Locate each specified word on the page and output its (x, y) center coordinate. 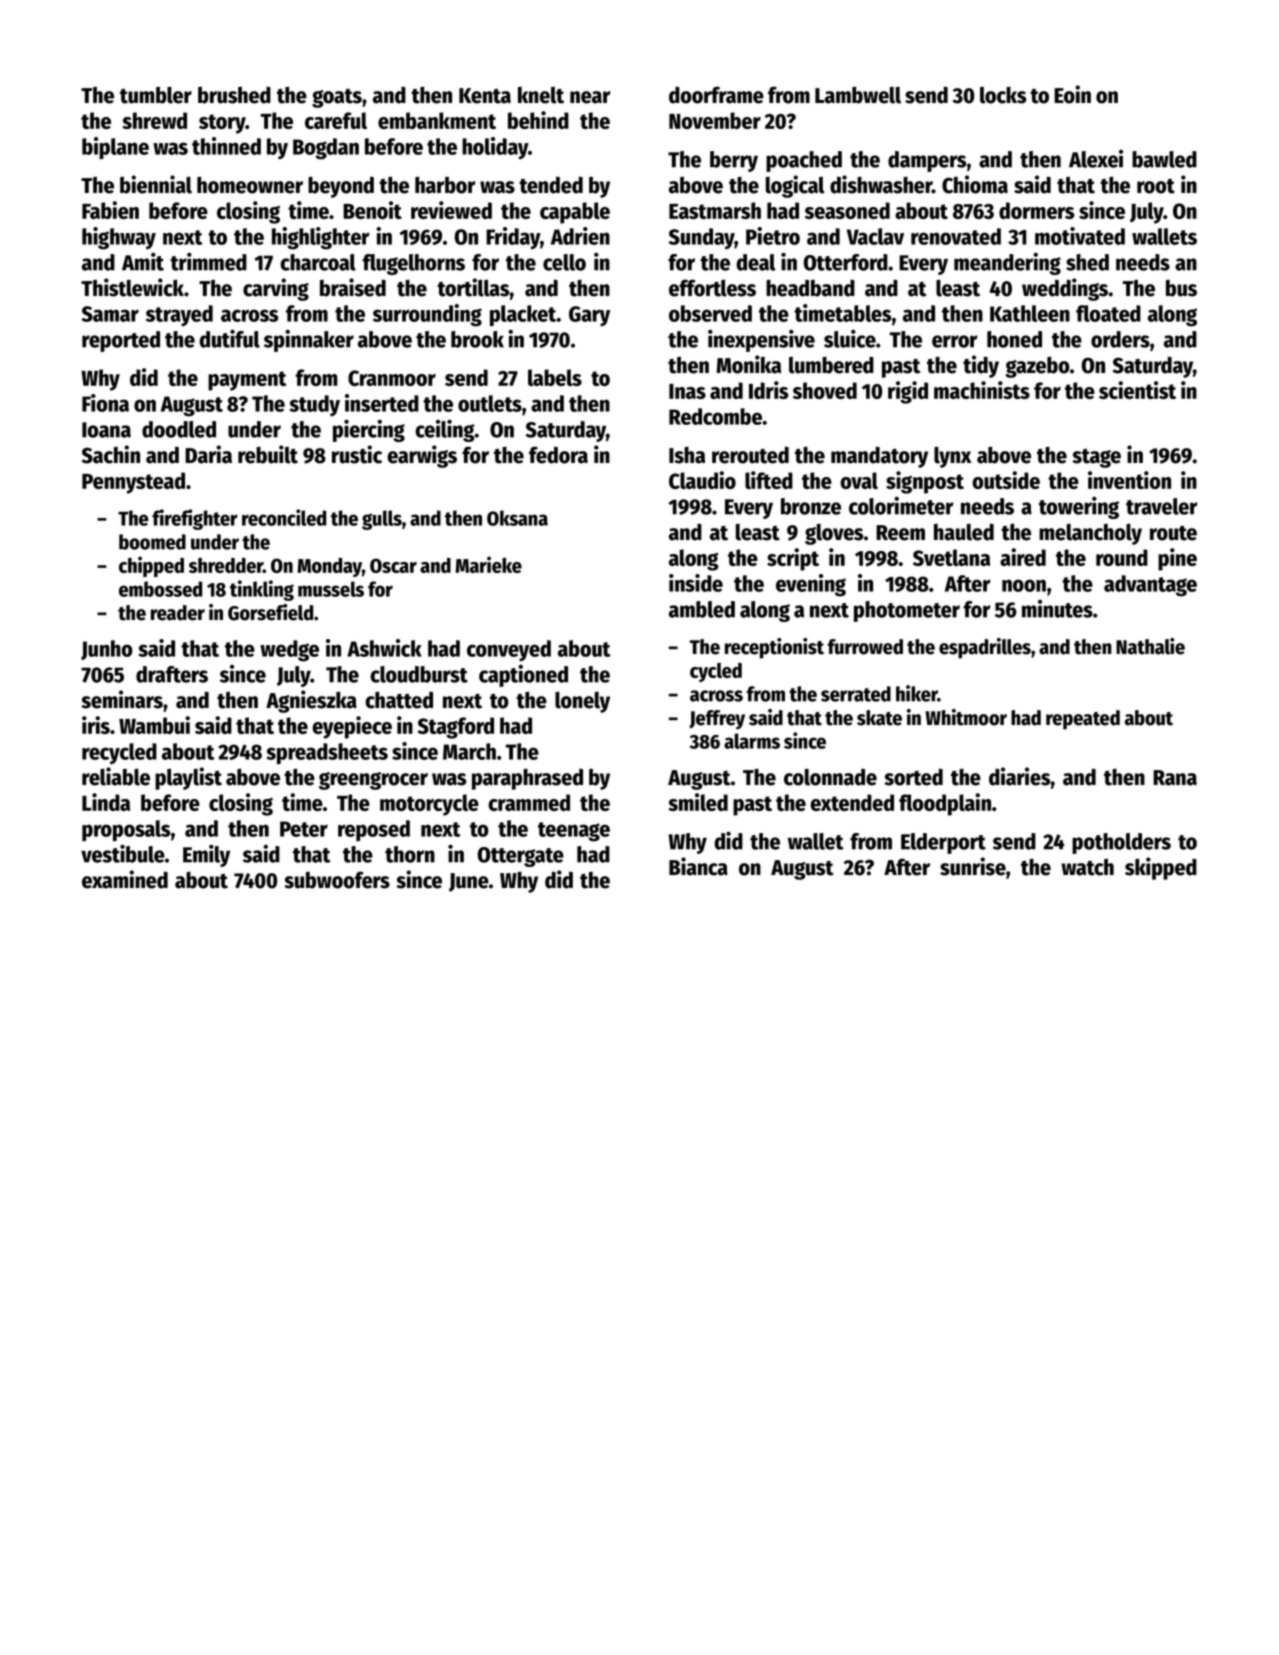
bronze (811, 506)
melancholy (1090, 534)
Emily (206, 855)
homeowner (250, 185)
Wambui (154, 725)
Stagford (456, 728)
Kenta (485, 96)
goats (337, 98)
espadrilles (985, 648)
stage (1096, 458)
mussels (331, 589)
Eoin (1072, 94)
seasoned (847, 210)
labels (555, 377)
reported (121, 341)
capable (575, 213)
